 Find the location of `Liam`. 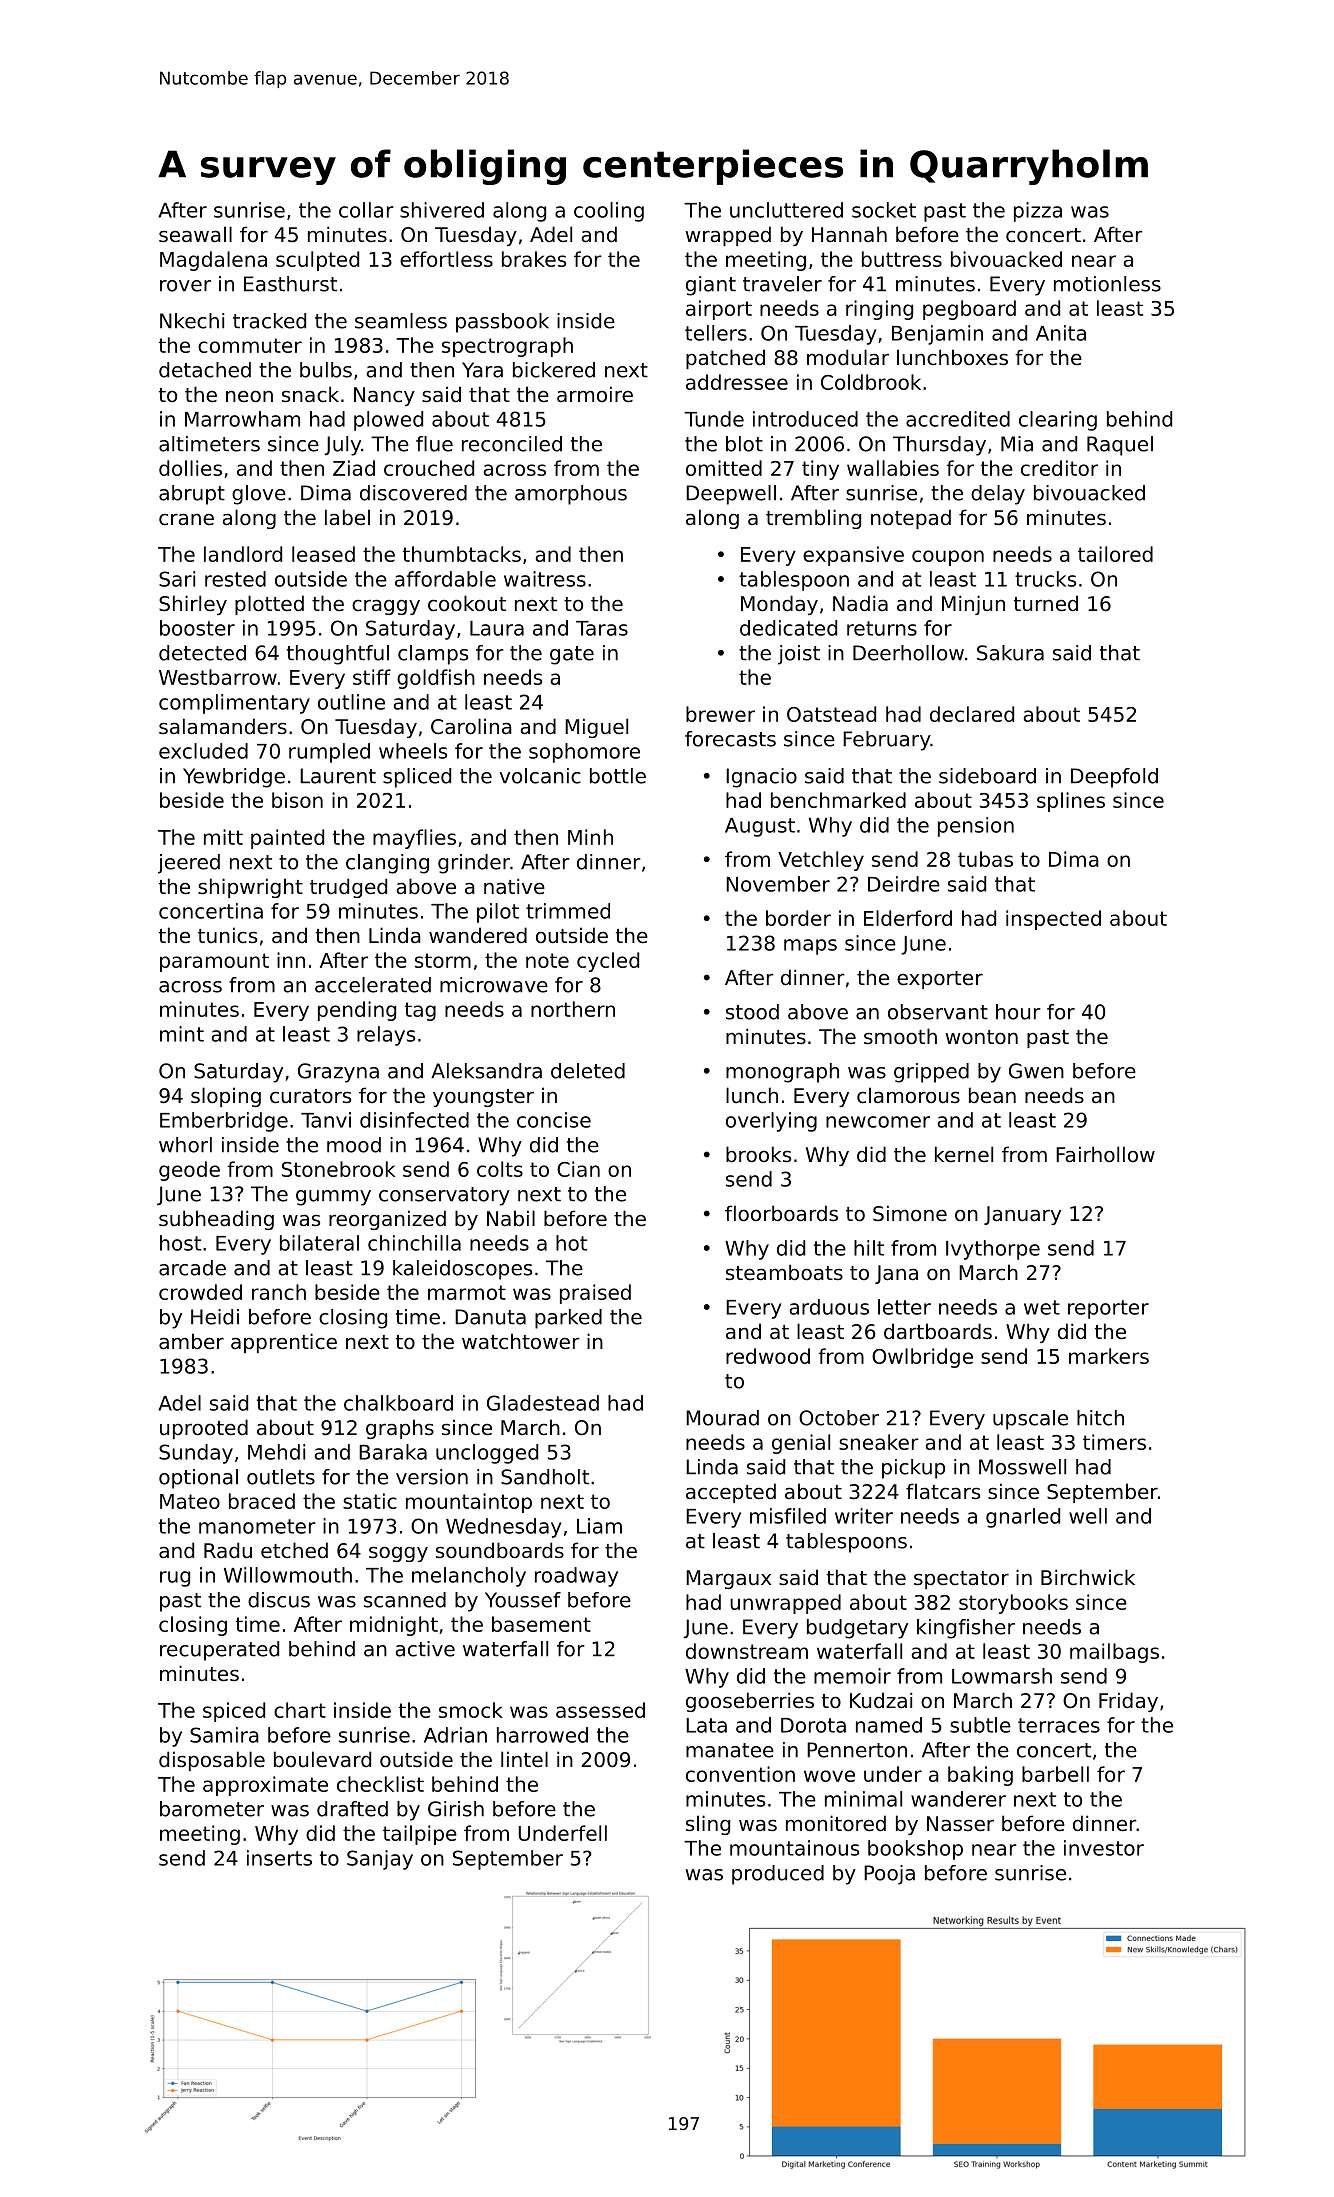

Liam is located at coordinates (599, 1526).
